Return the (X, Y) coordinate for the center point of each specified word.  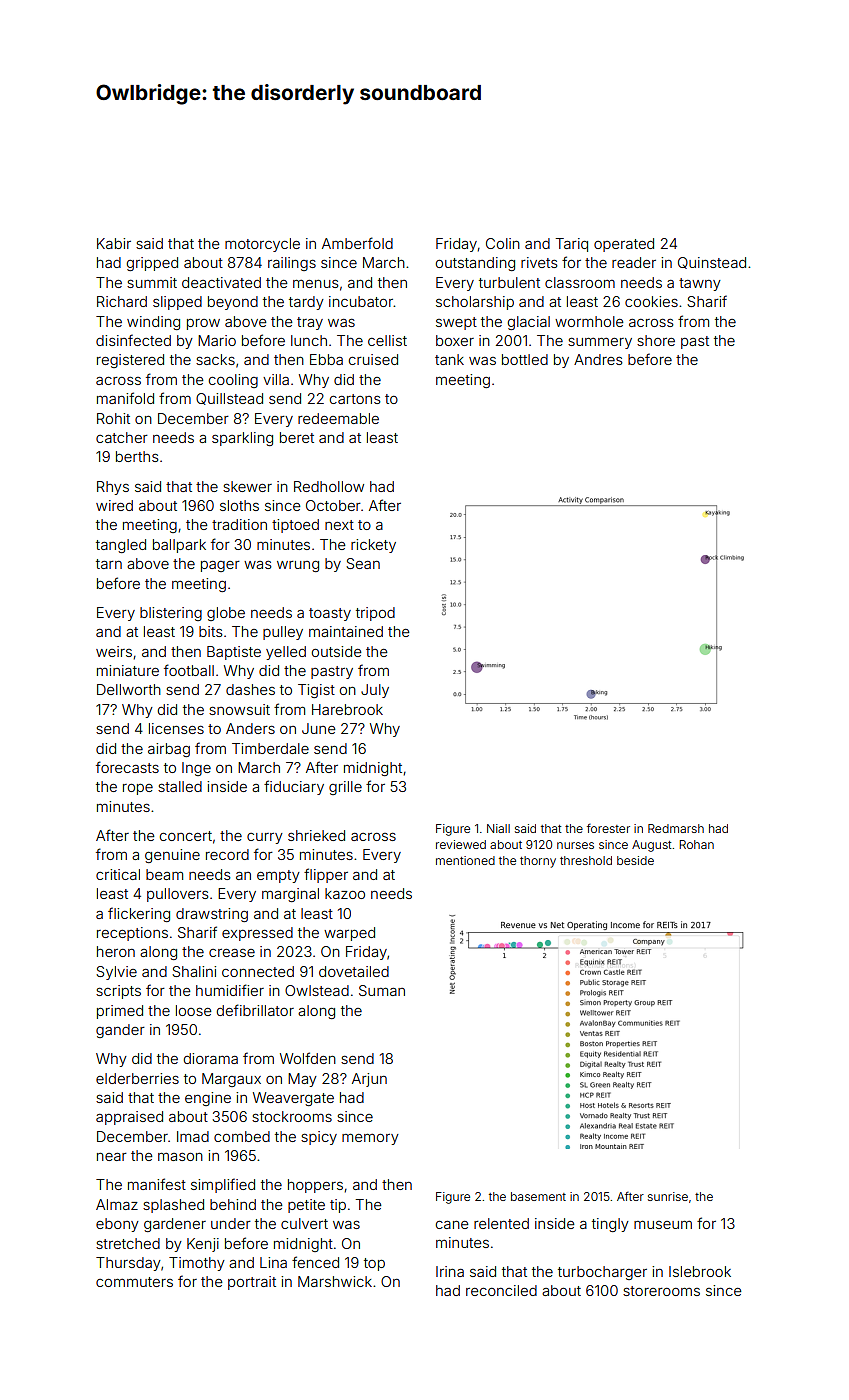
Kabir (114, 243)
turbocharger (602, 1273)
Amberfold (357, 243)
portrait (252, 1283)
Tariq (571, 245)
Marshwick (335, 1281)
